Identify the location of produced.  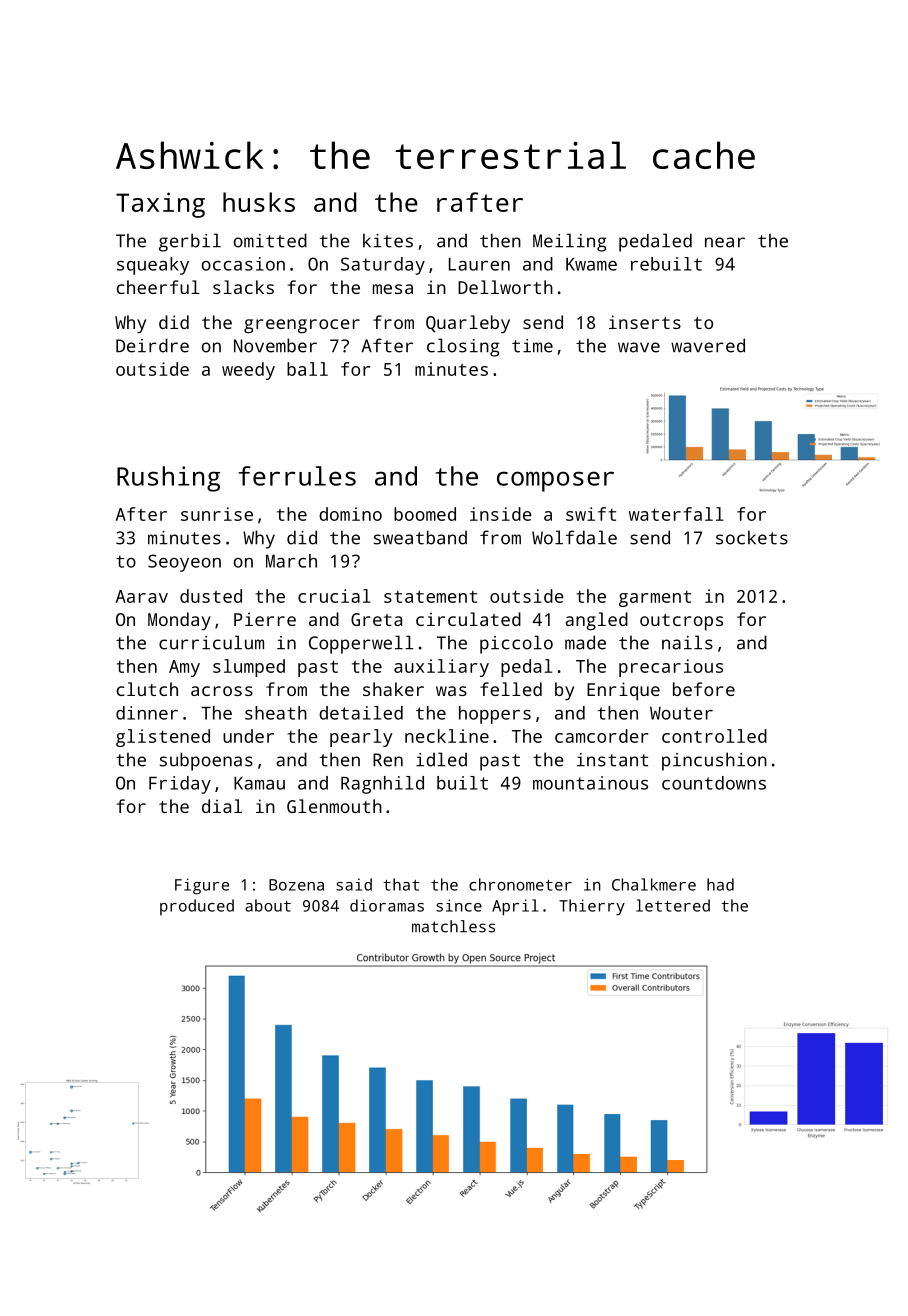
(197, 907).
